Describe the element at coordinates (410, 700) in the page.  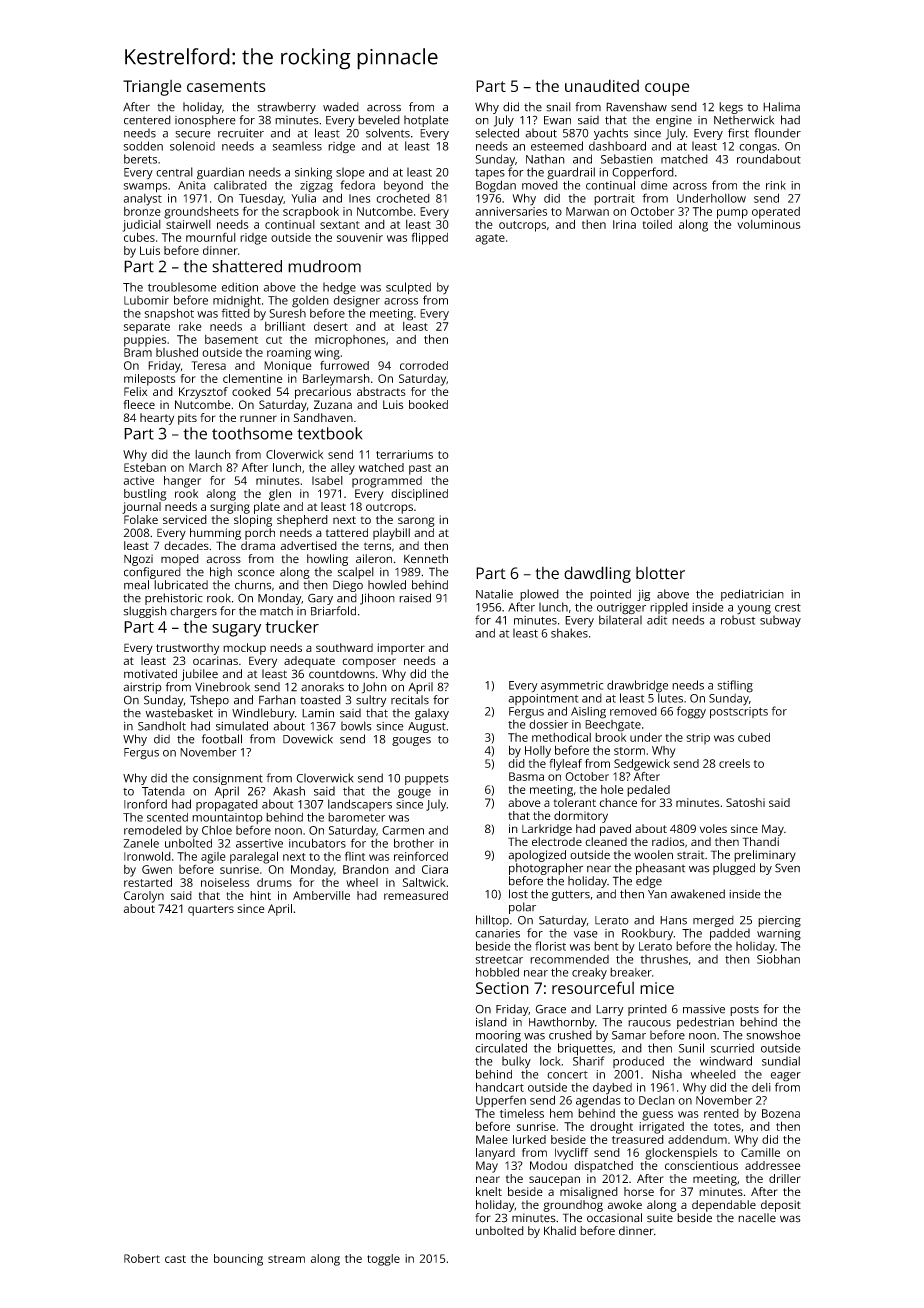
I see `recitals` at that location.
